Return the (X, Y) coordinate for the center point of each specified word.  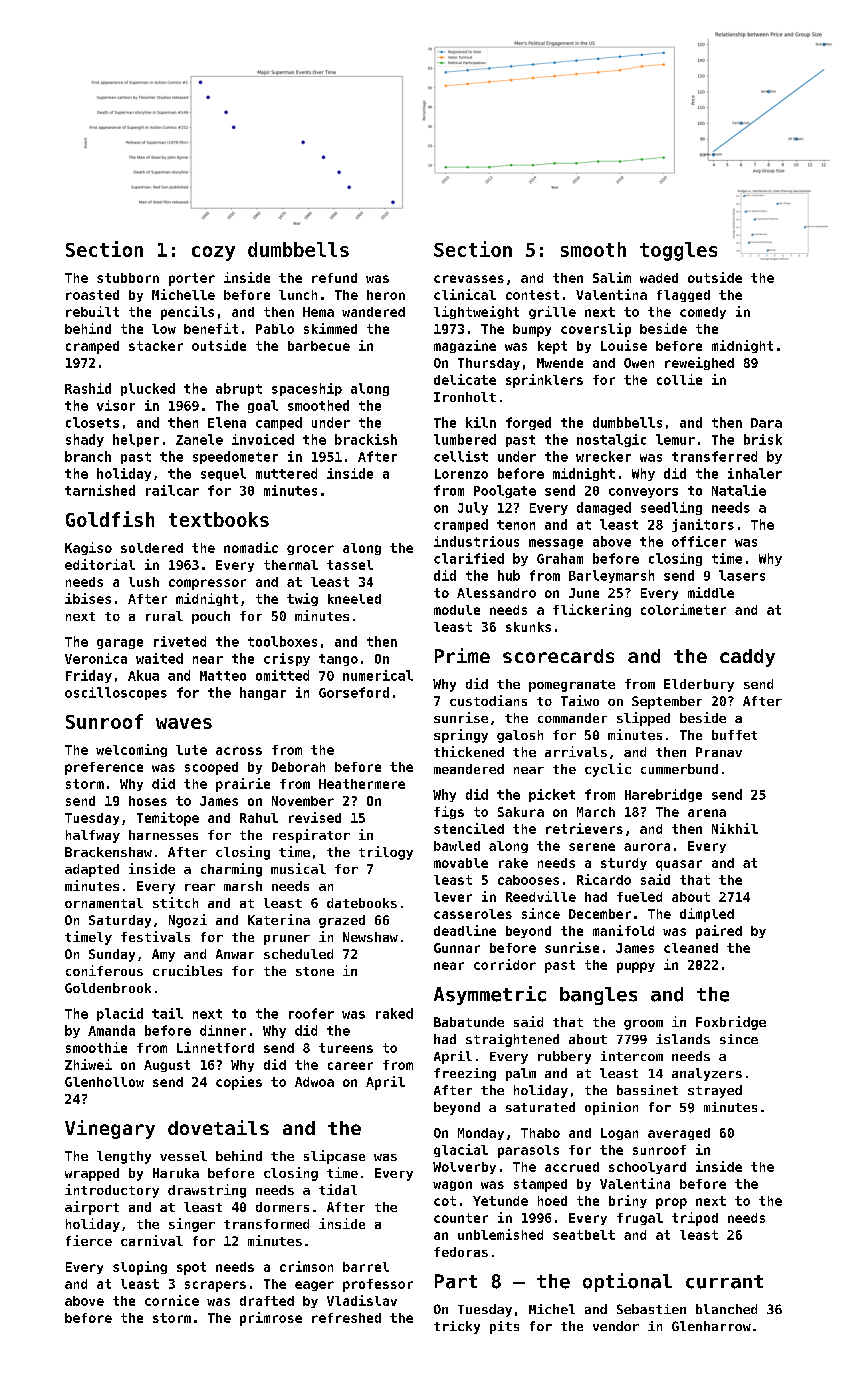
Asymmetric (490, 995)
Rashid (88, 388)
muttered (286, 473)
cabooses (528, 880)
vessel (183, 1156)
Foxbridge (731, 1023)
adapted (92, 870)
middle (711, 592)
